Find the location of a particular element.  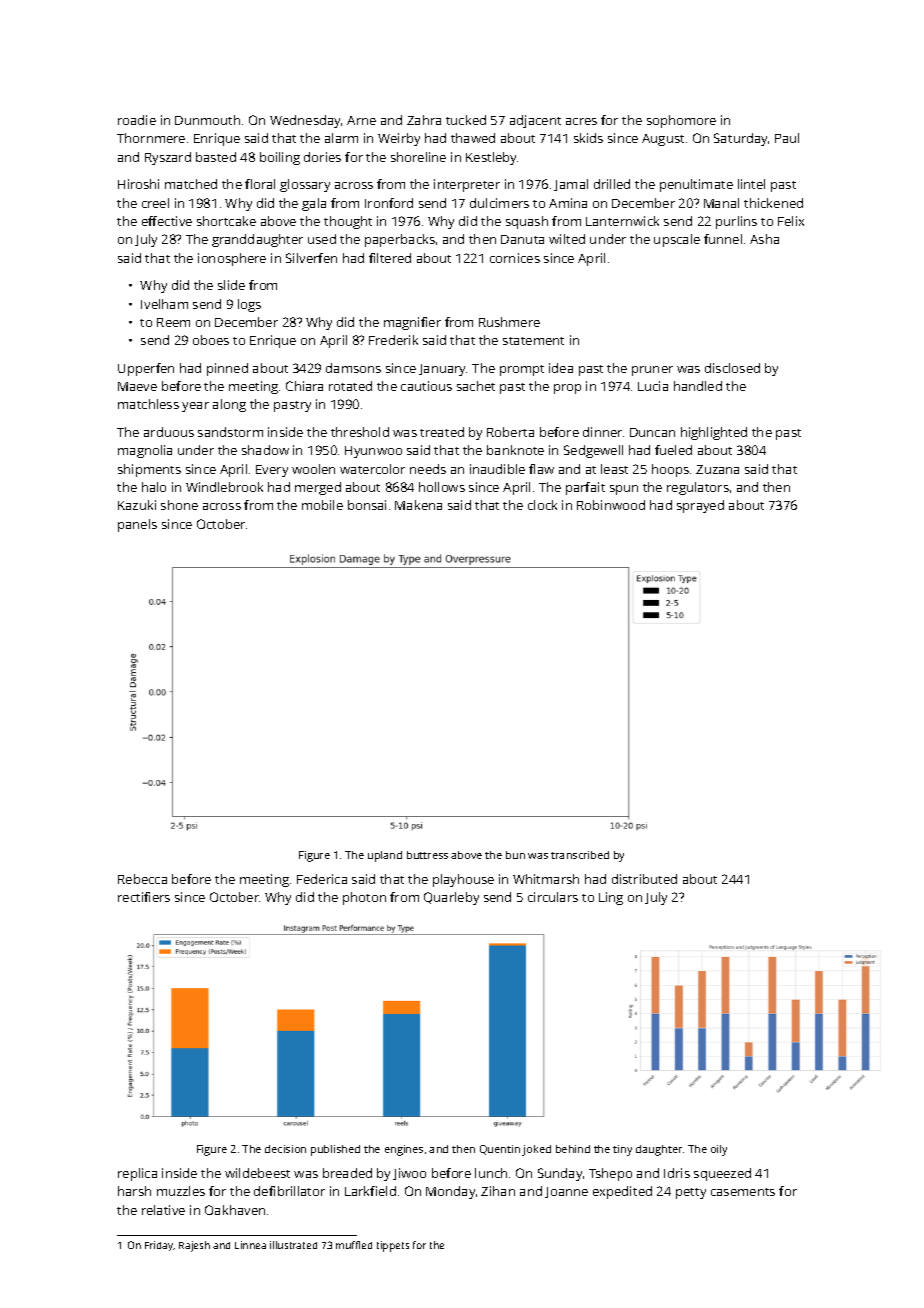

sprayed is located at coordinates (700, 506).
